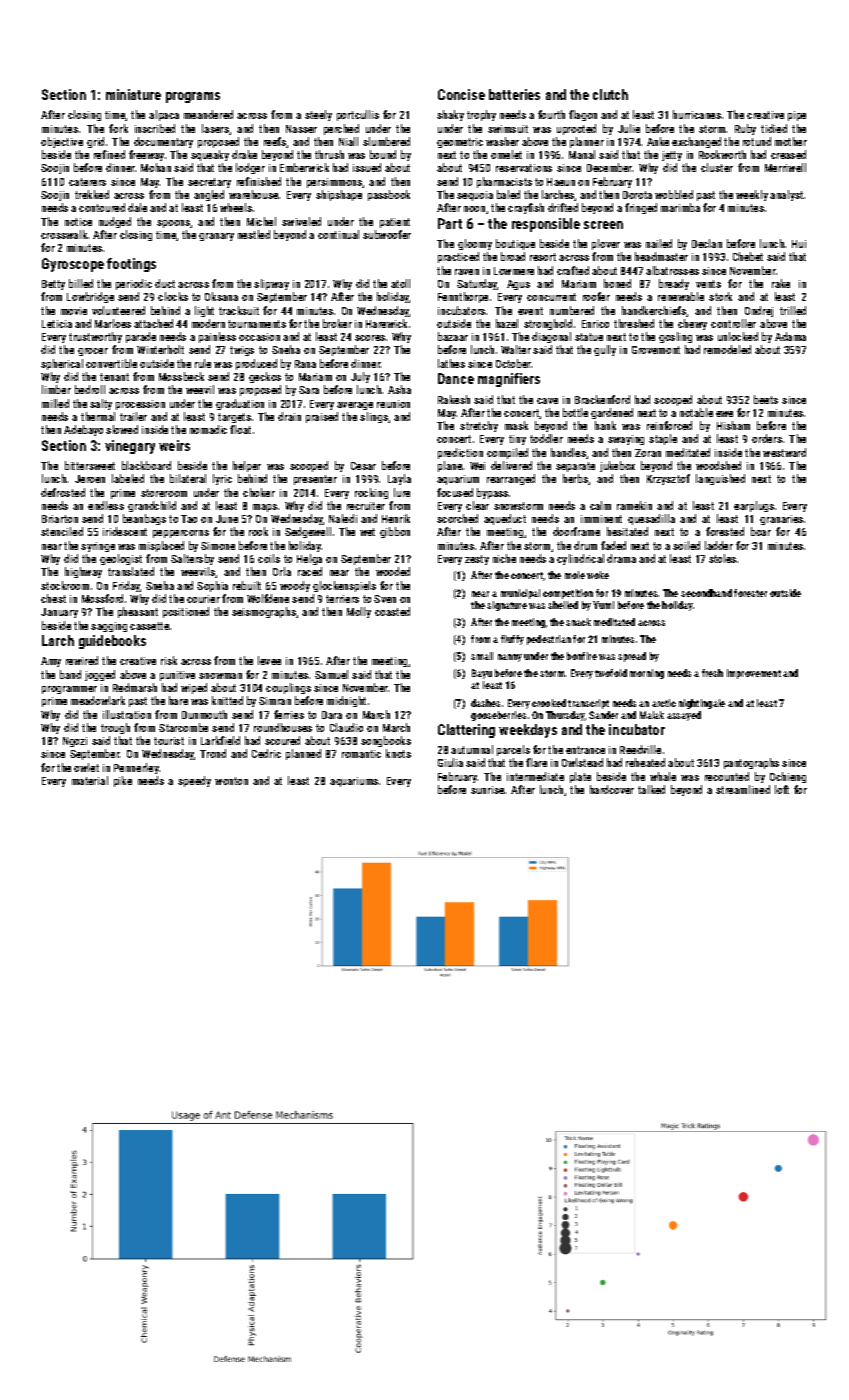  Describe the element at coordinates (338, 234) in the page. I see `continual` at that location.
